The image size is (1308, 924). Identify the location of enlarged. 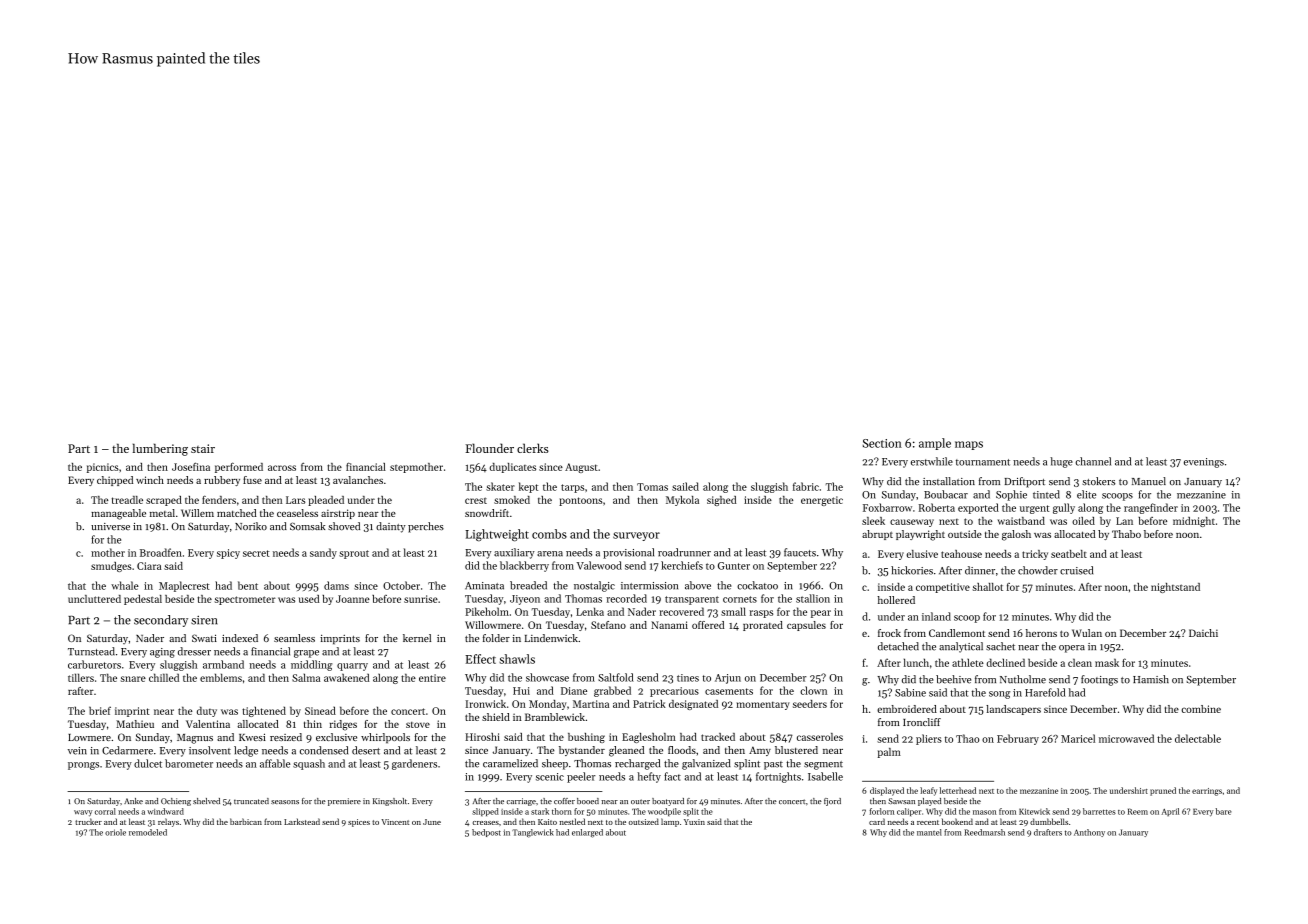
(587, 833).
